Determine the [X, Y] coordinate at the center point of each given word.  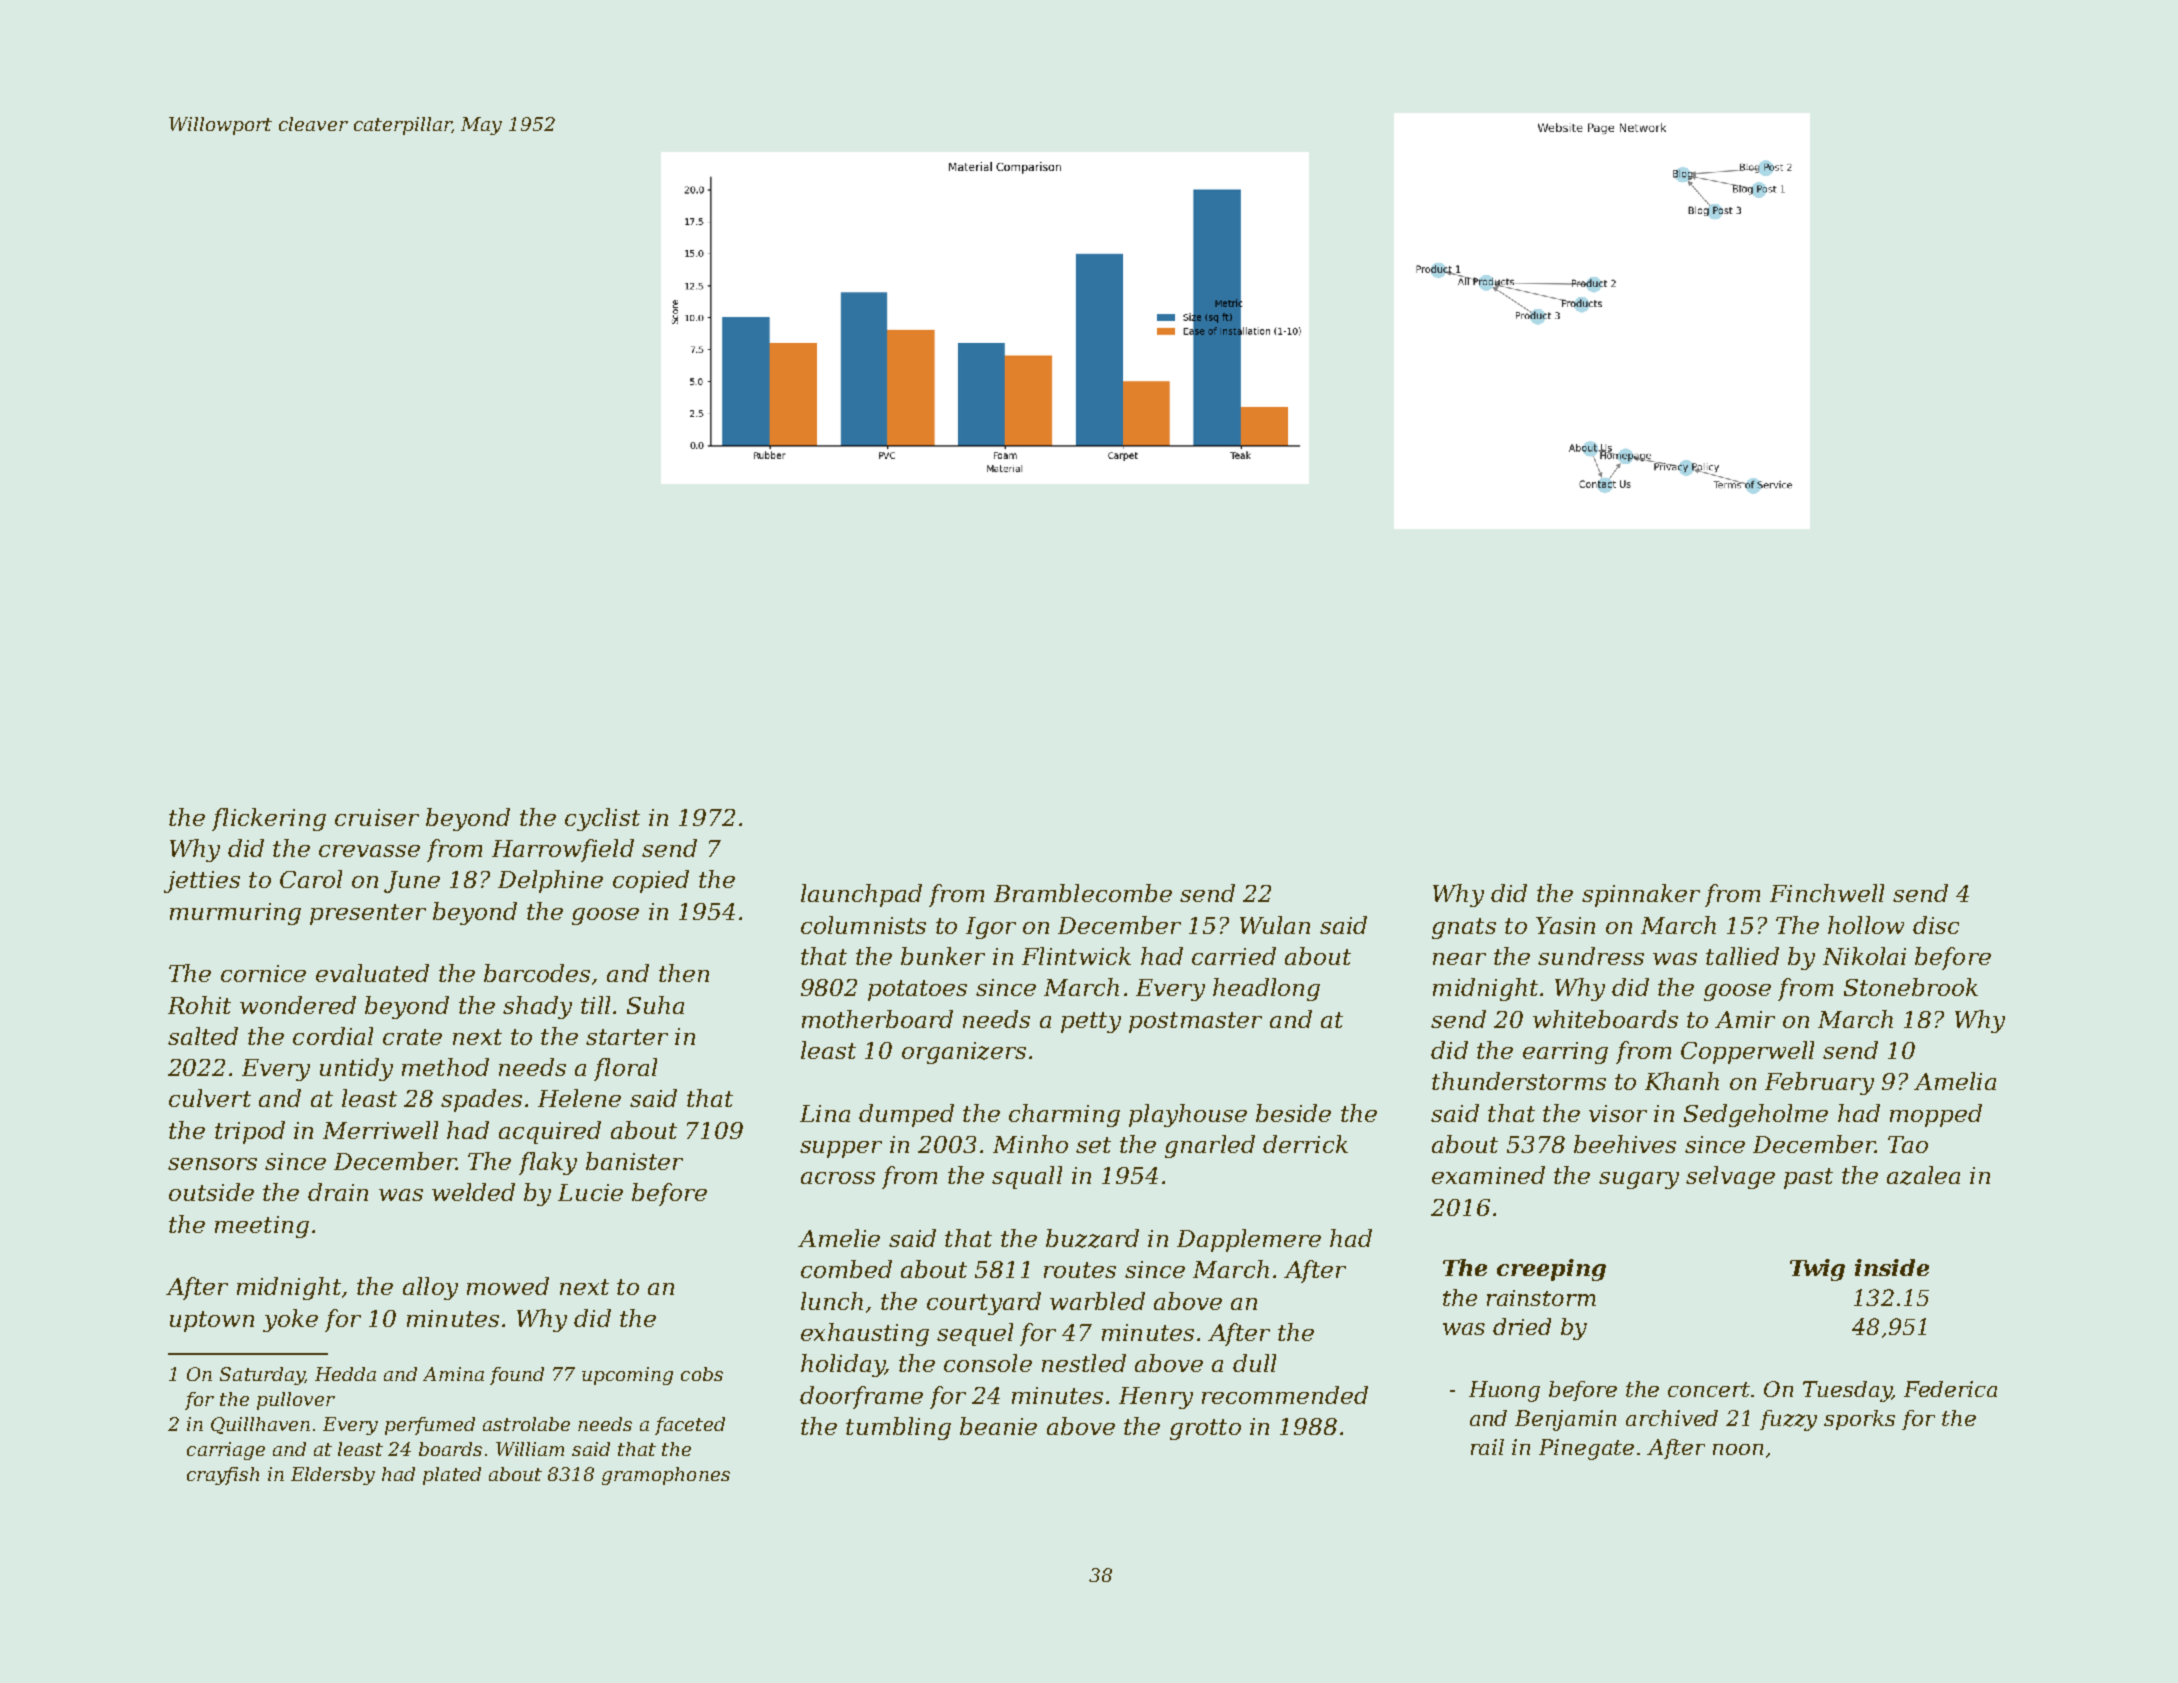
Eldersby [333, 1476]
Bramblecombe [1083, 893]
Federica [1950, 1389]
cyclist [602, 819]
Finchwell [1827, 893]
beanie [998, 1426]
